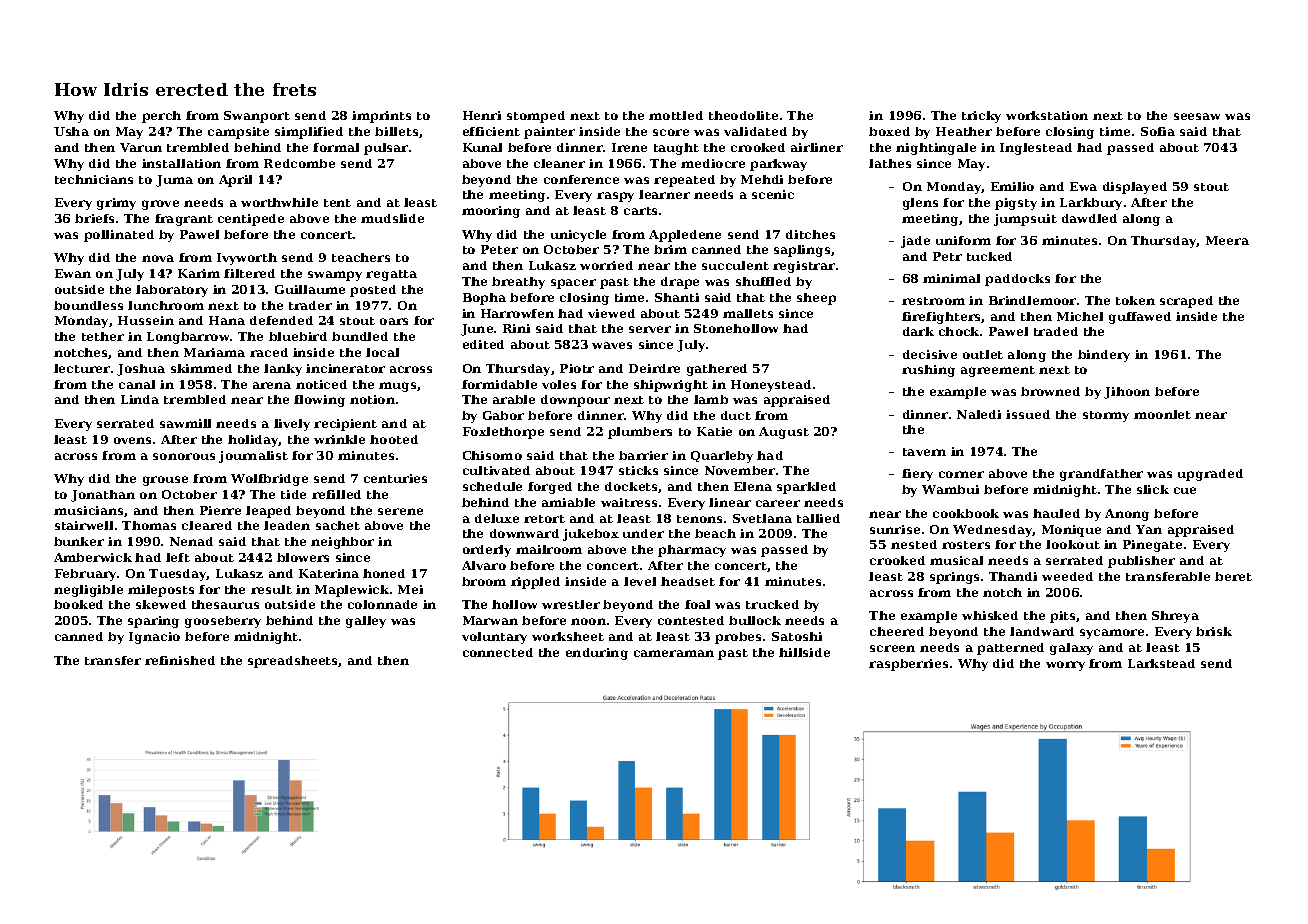 The height and width of the page is (924, 1308). Describe the element at coordinates (180, 660) in the page. I see `refinished` at that location.
